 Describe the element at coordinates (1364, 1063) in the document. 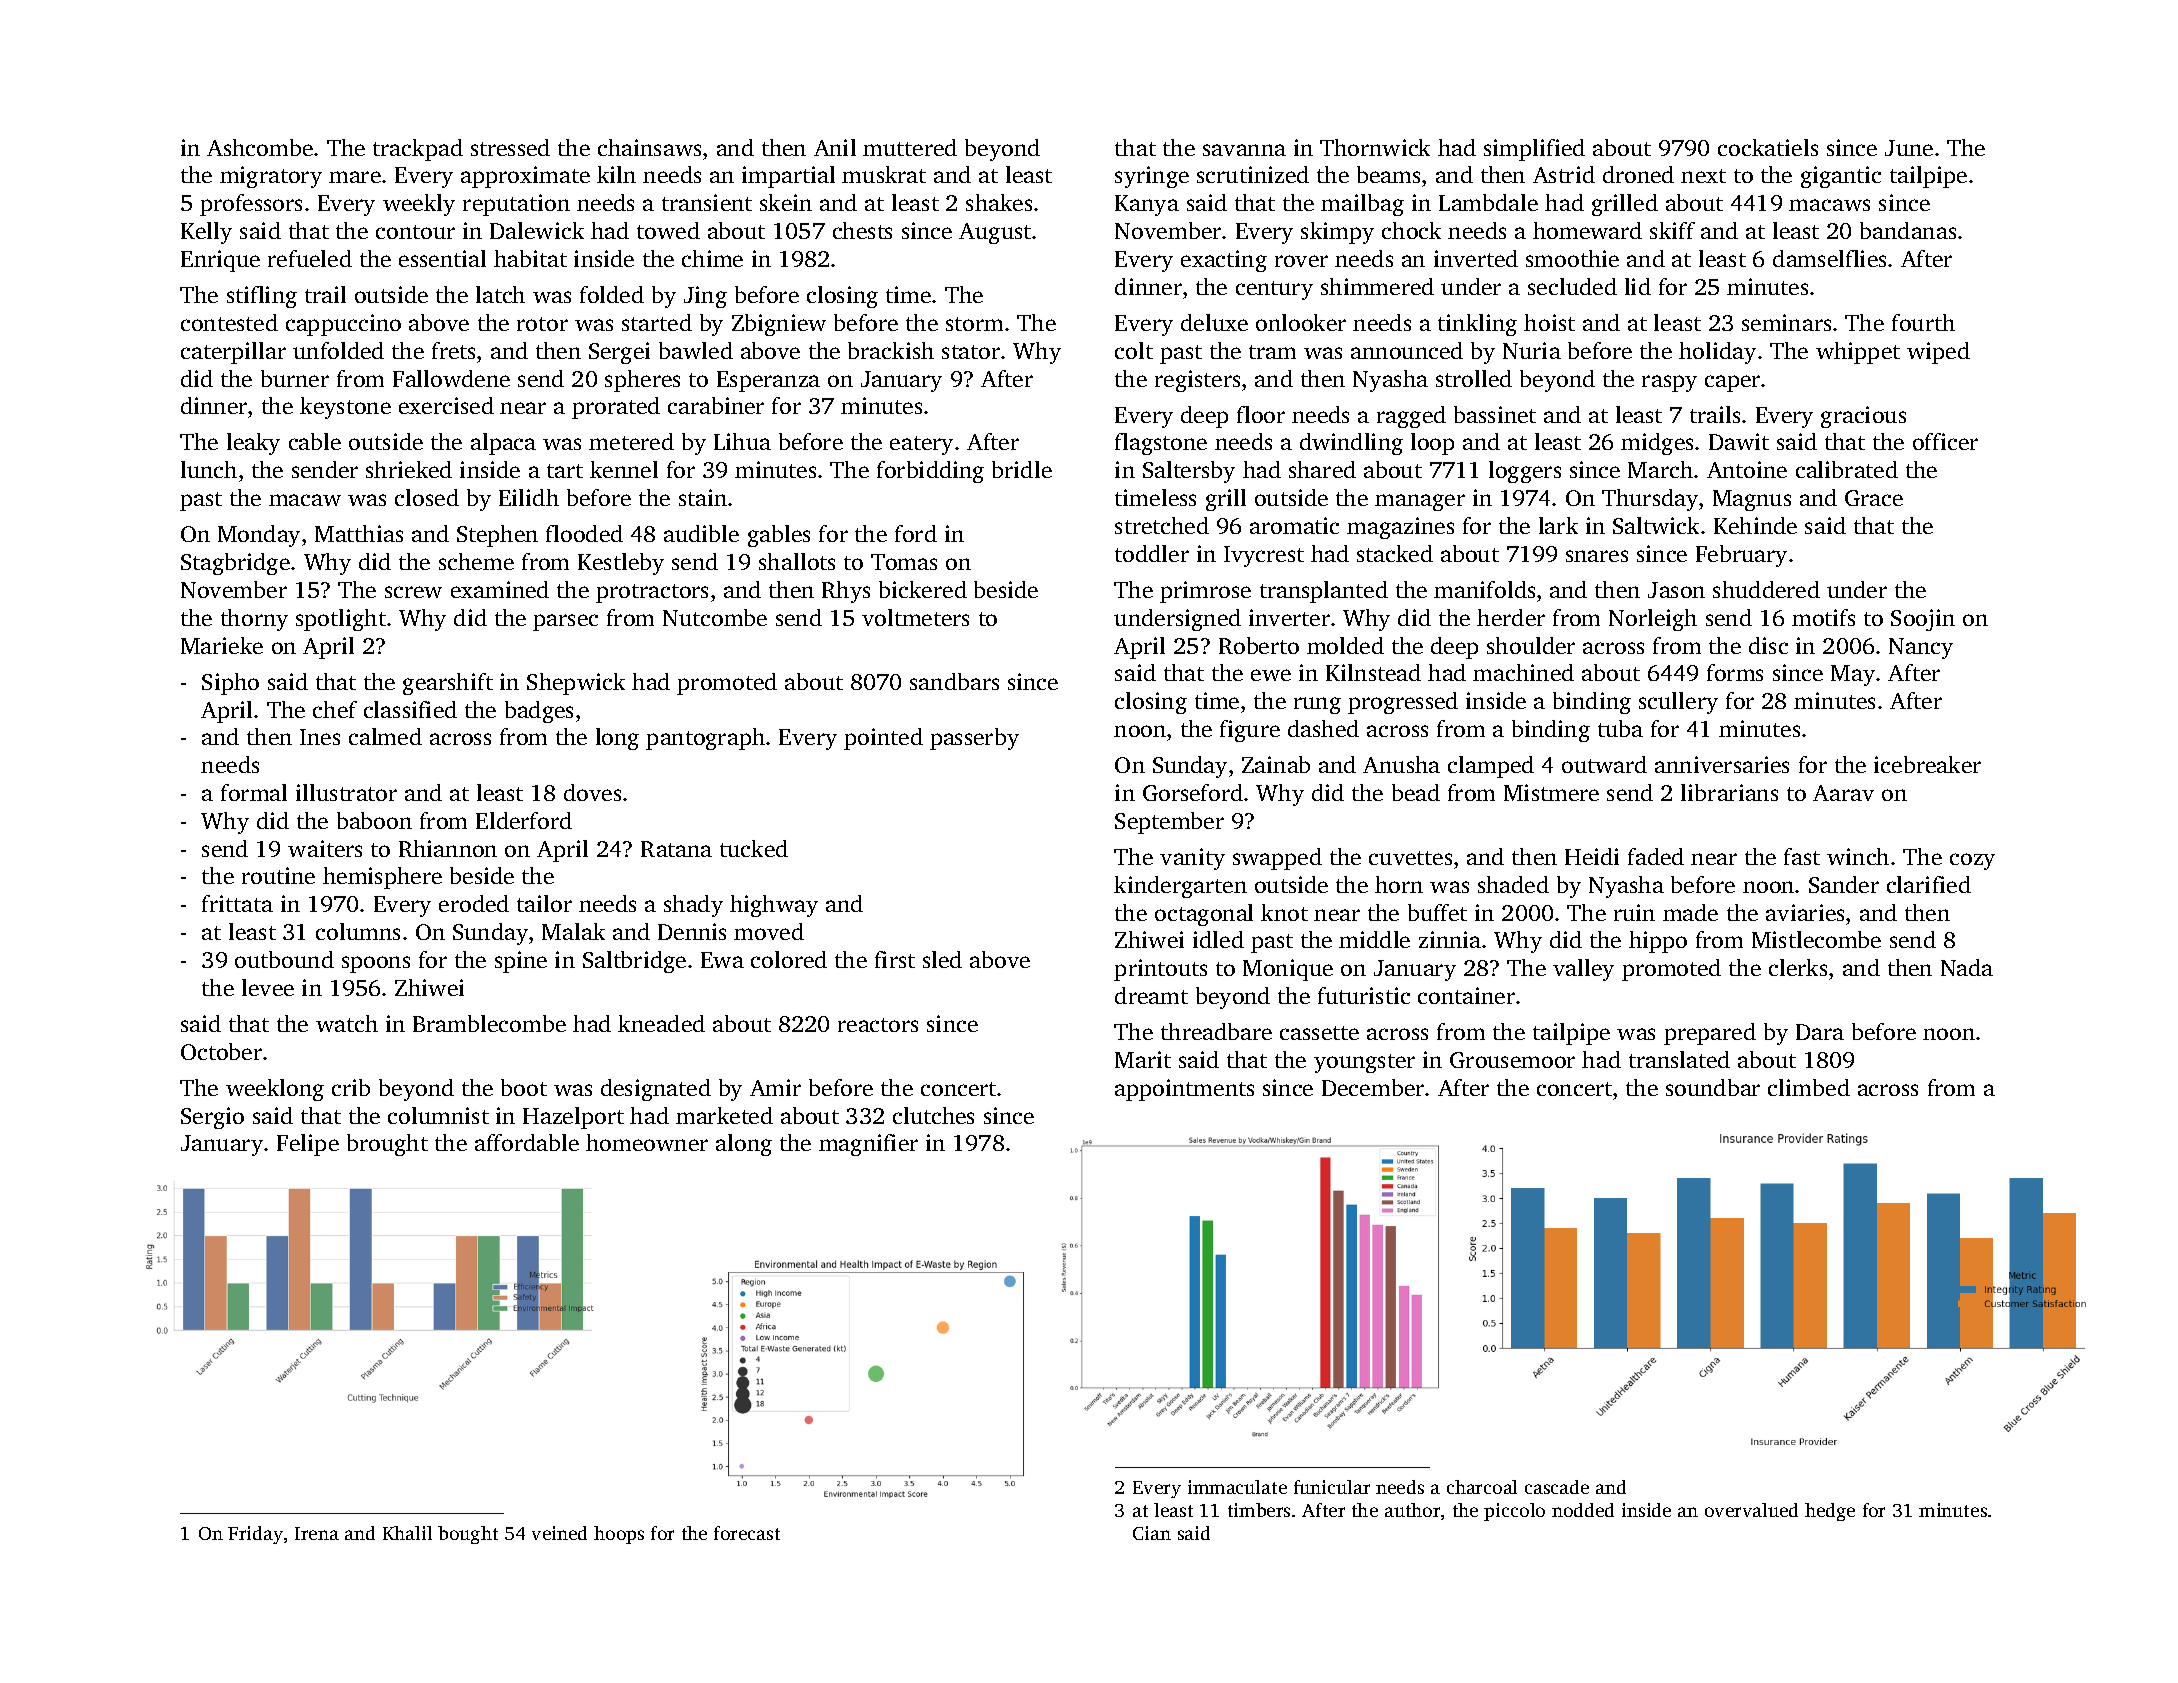

I see `youngster` at that location.
